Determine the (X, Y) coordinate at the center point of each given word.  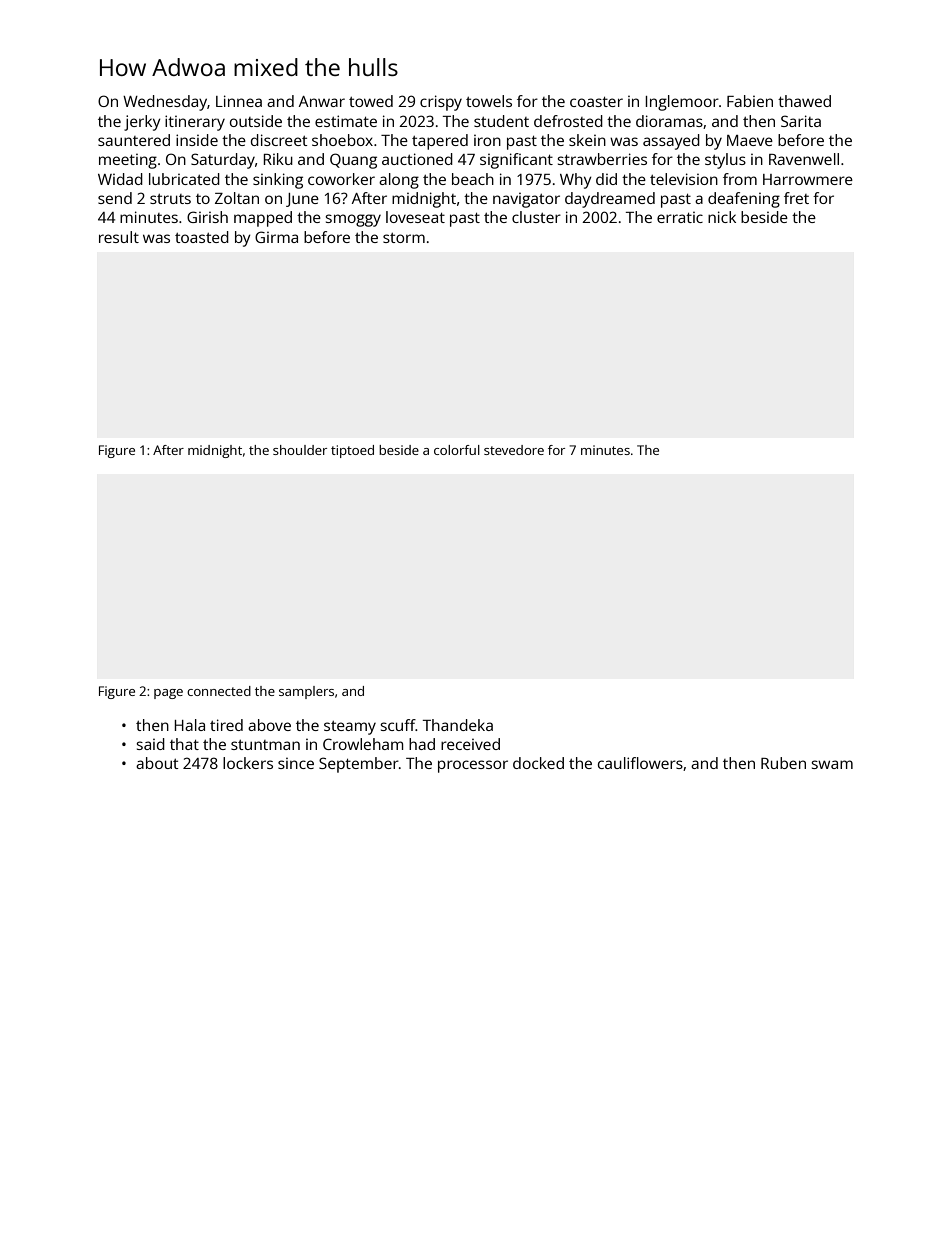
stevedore (514, 450)
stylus (725, 161)
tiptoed (352, 451)
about (157, 763)
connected (219, 691)
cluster (536, 217)
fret (796, 198)
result (119, 237)
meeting (128, 161)
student (501, 121)
